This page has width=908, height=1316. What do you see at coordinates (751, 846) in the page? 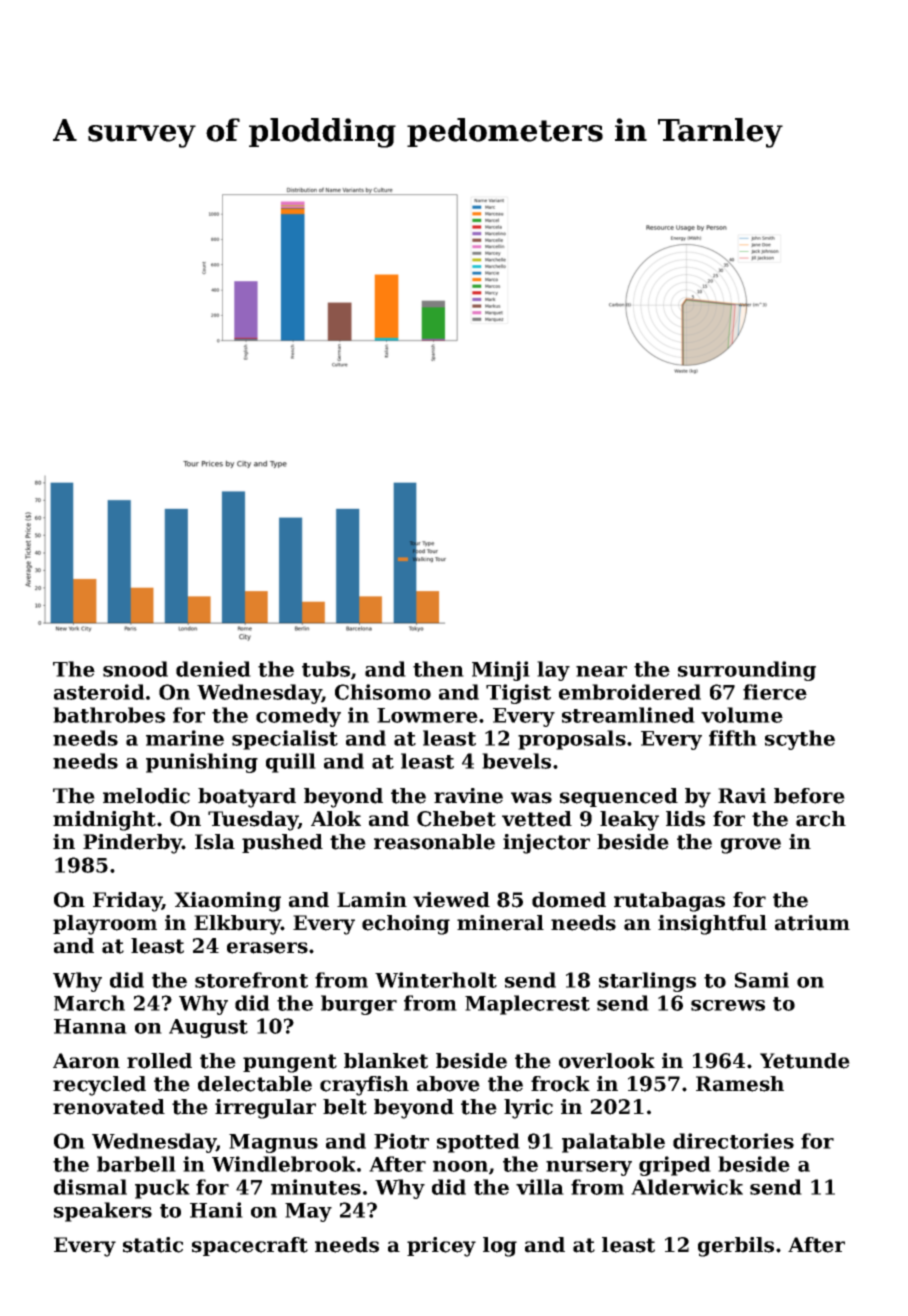
I see `grove` at bounding box center [751, 846].
